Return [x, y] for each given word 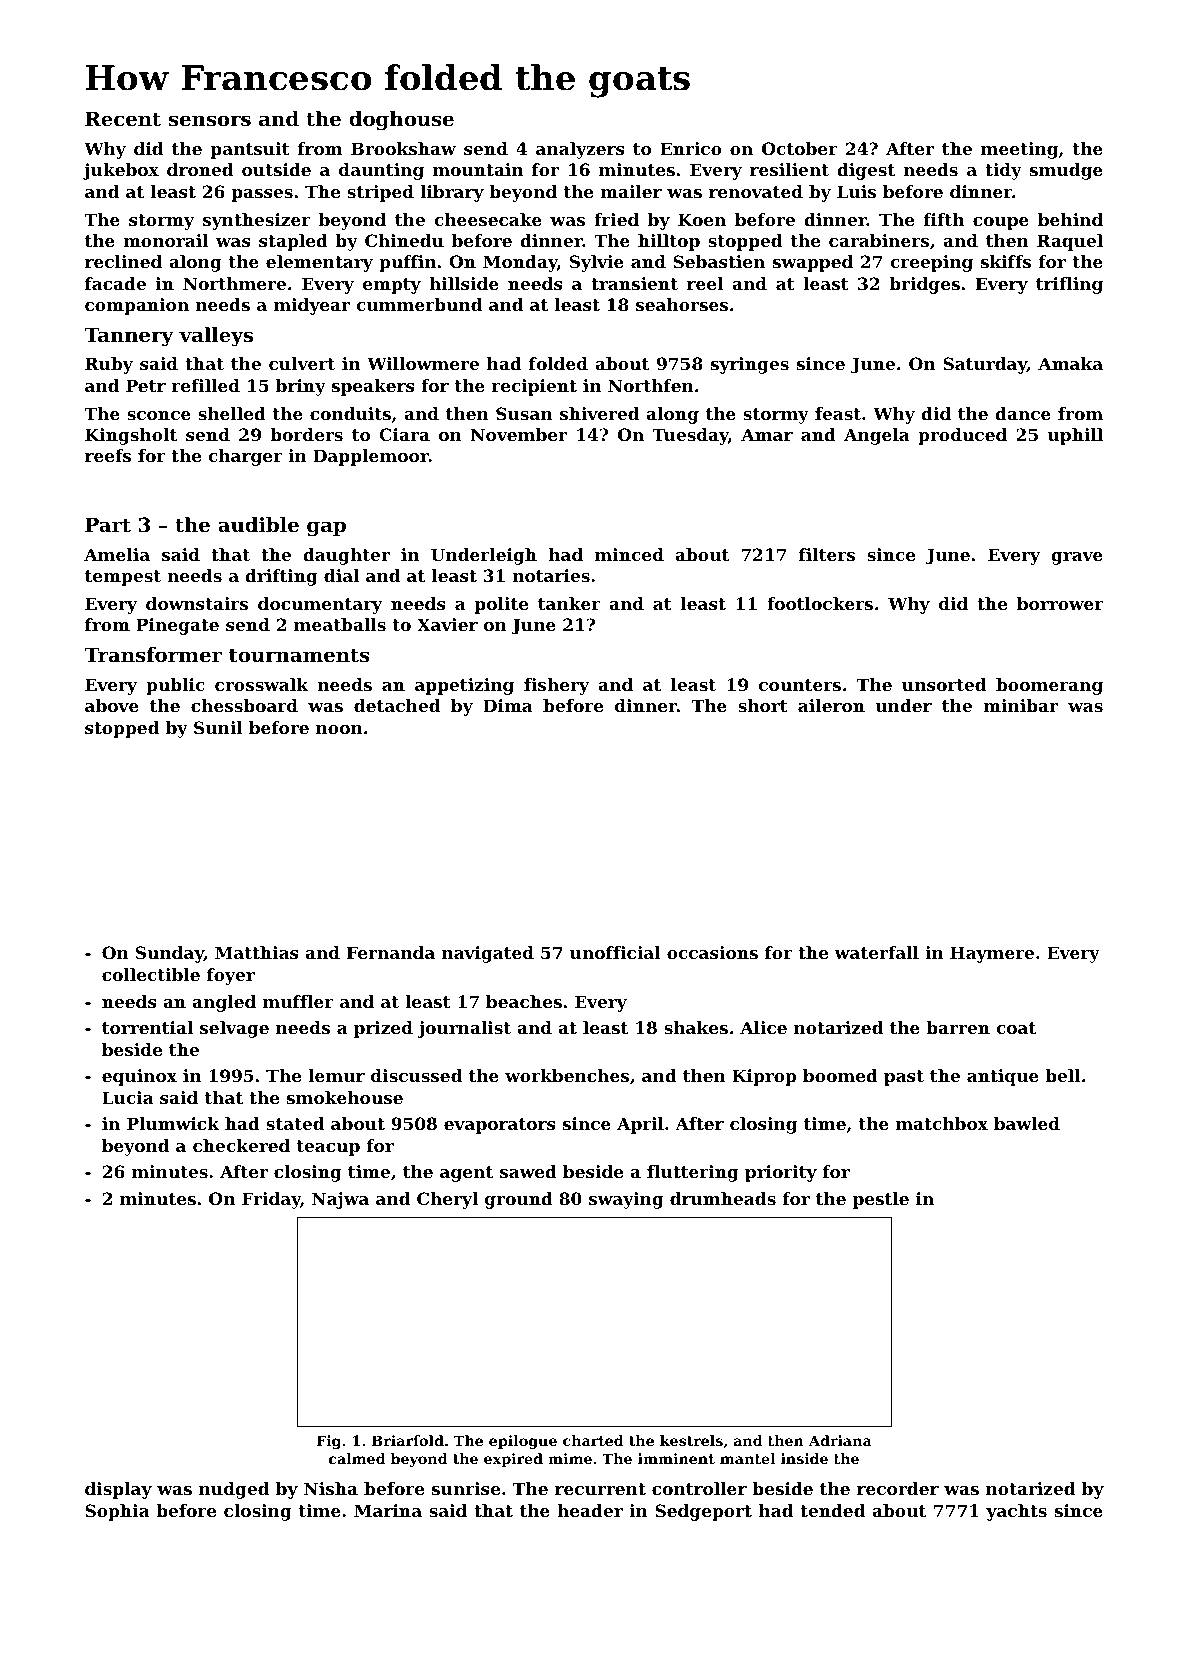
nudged [234, 1490]
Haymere [992, 954]
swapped [813, 263]
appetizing [464, 686]
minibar [1020, 705]
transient [634, 283]
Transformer [153, 655]
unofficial [615, 952]
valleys [216, 337]
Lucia [128, 1097]
